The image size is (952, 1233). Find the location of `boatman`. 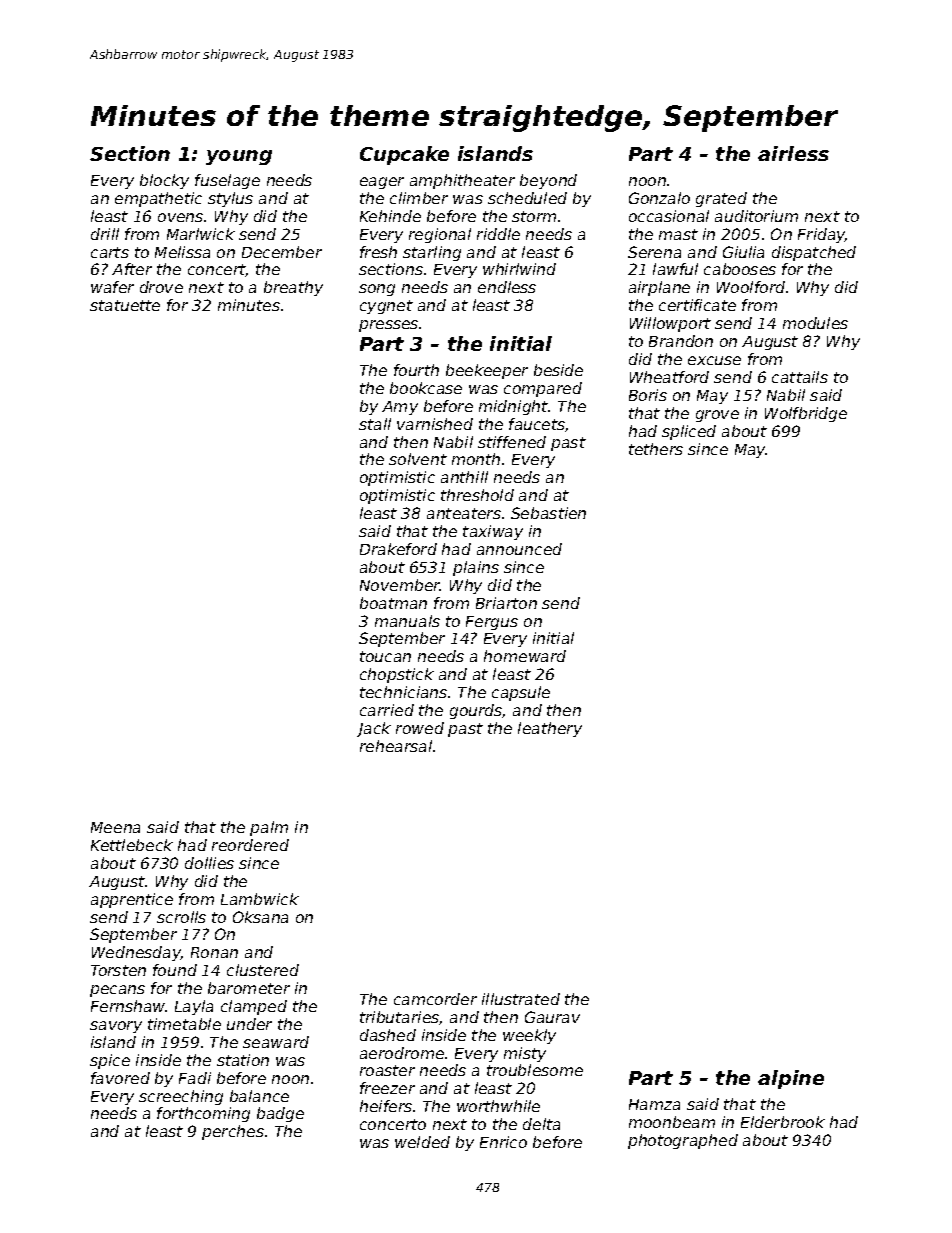

boatman is located at coordinates (393, 603).
